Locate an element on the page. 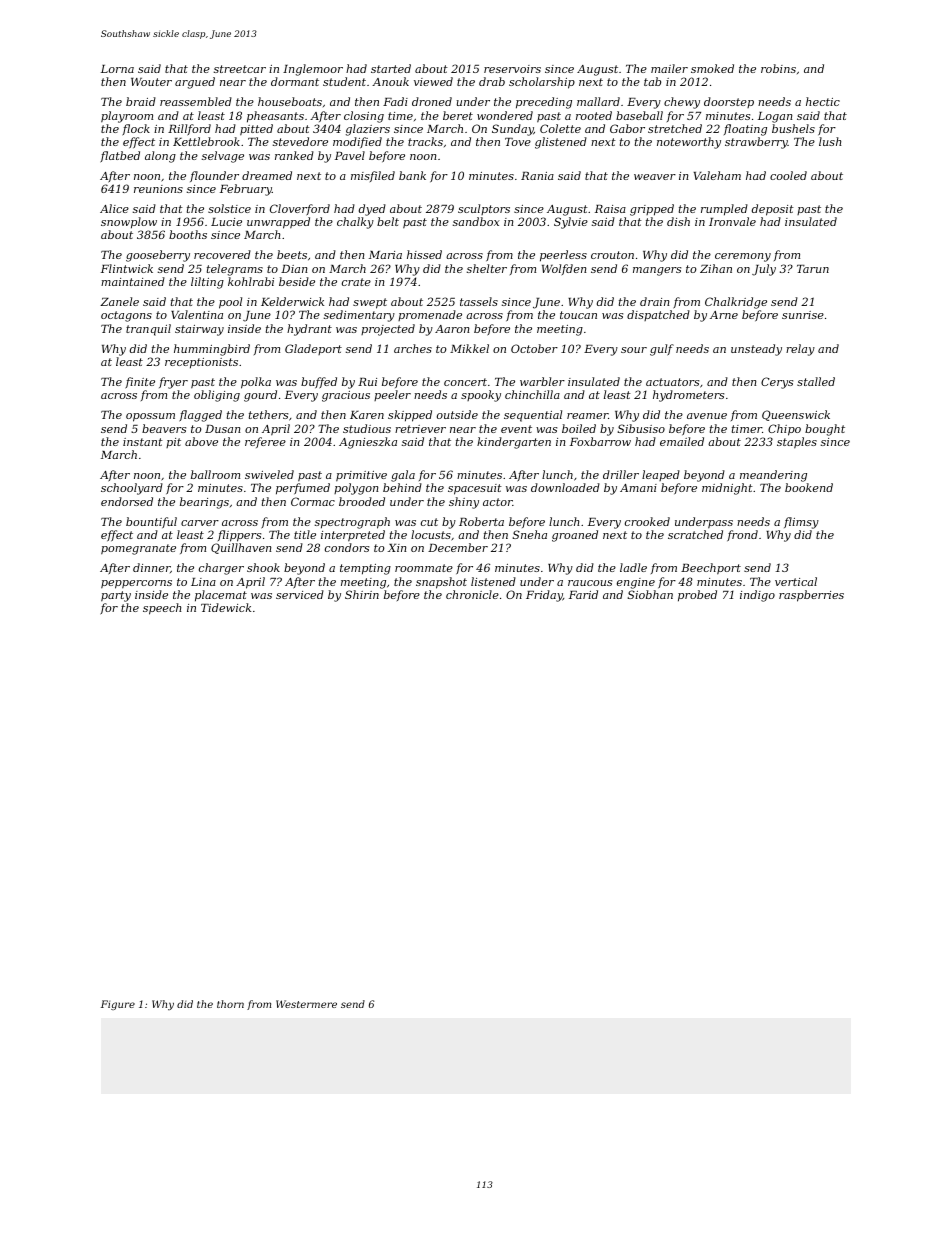  thorn is located at coordinates (230, 1004).
